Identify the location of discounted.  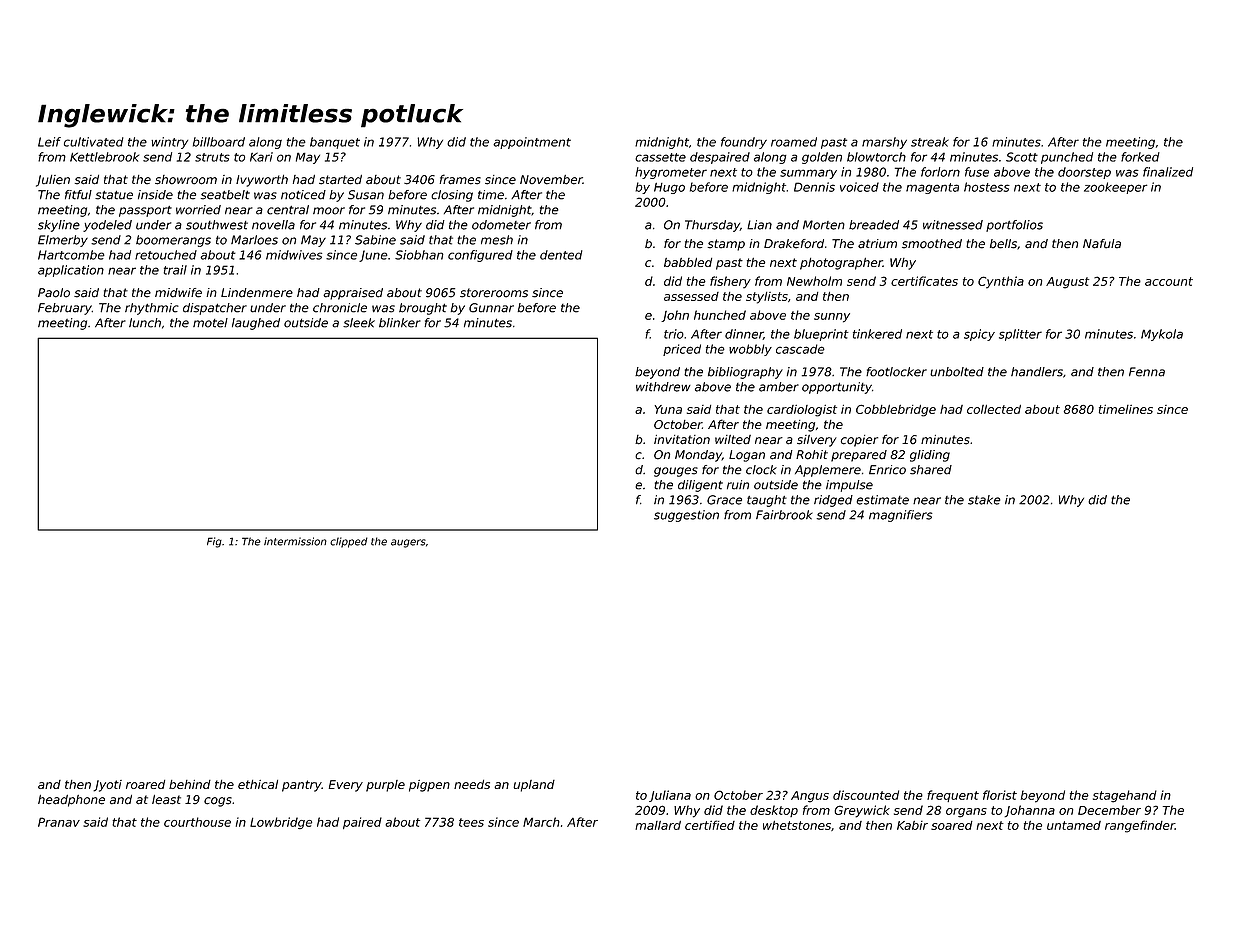
(866, 795).
